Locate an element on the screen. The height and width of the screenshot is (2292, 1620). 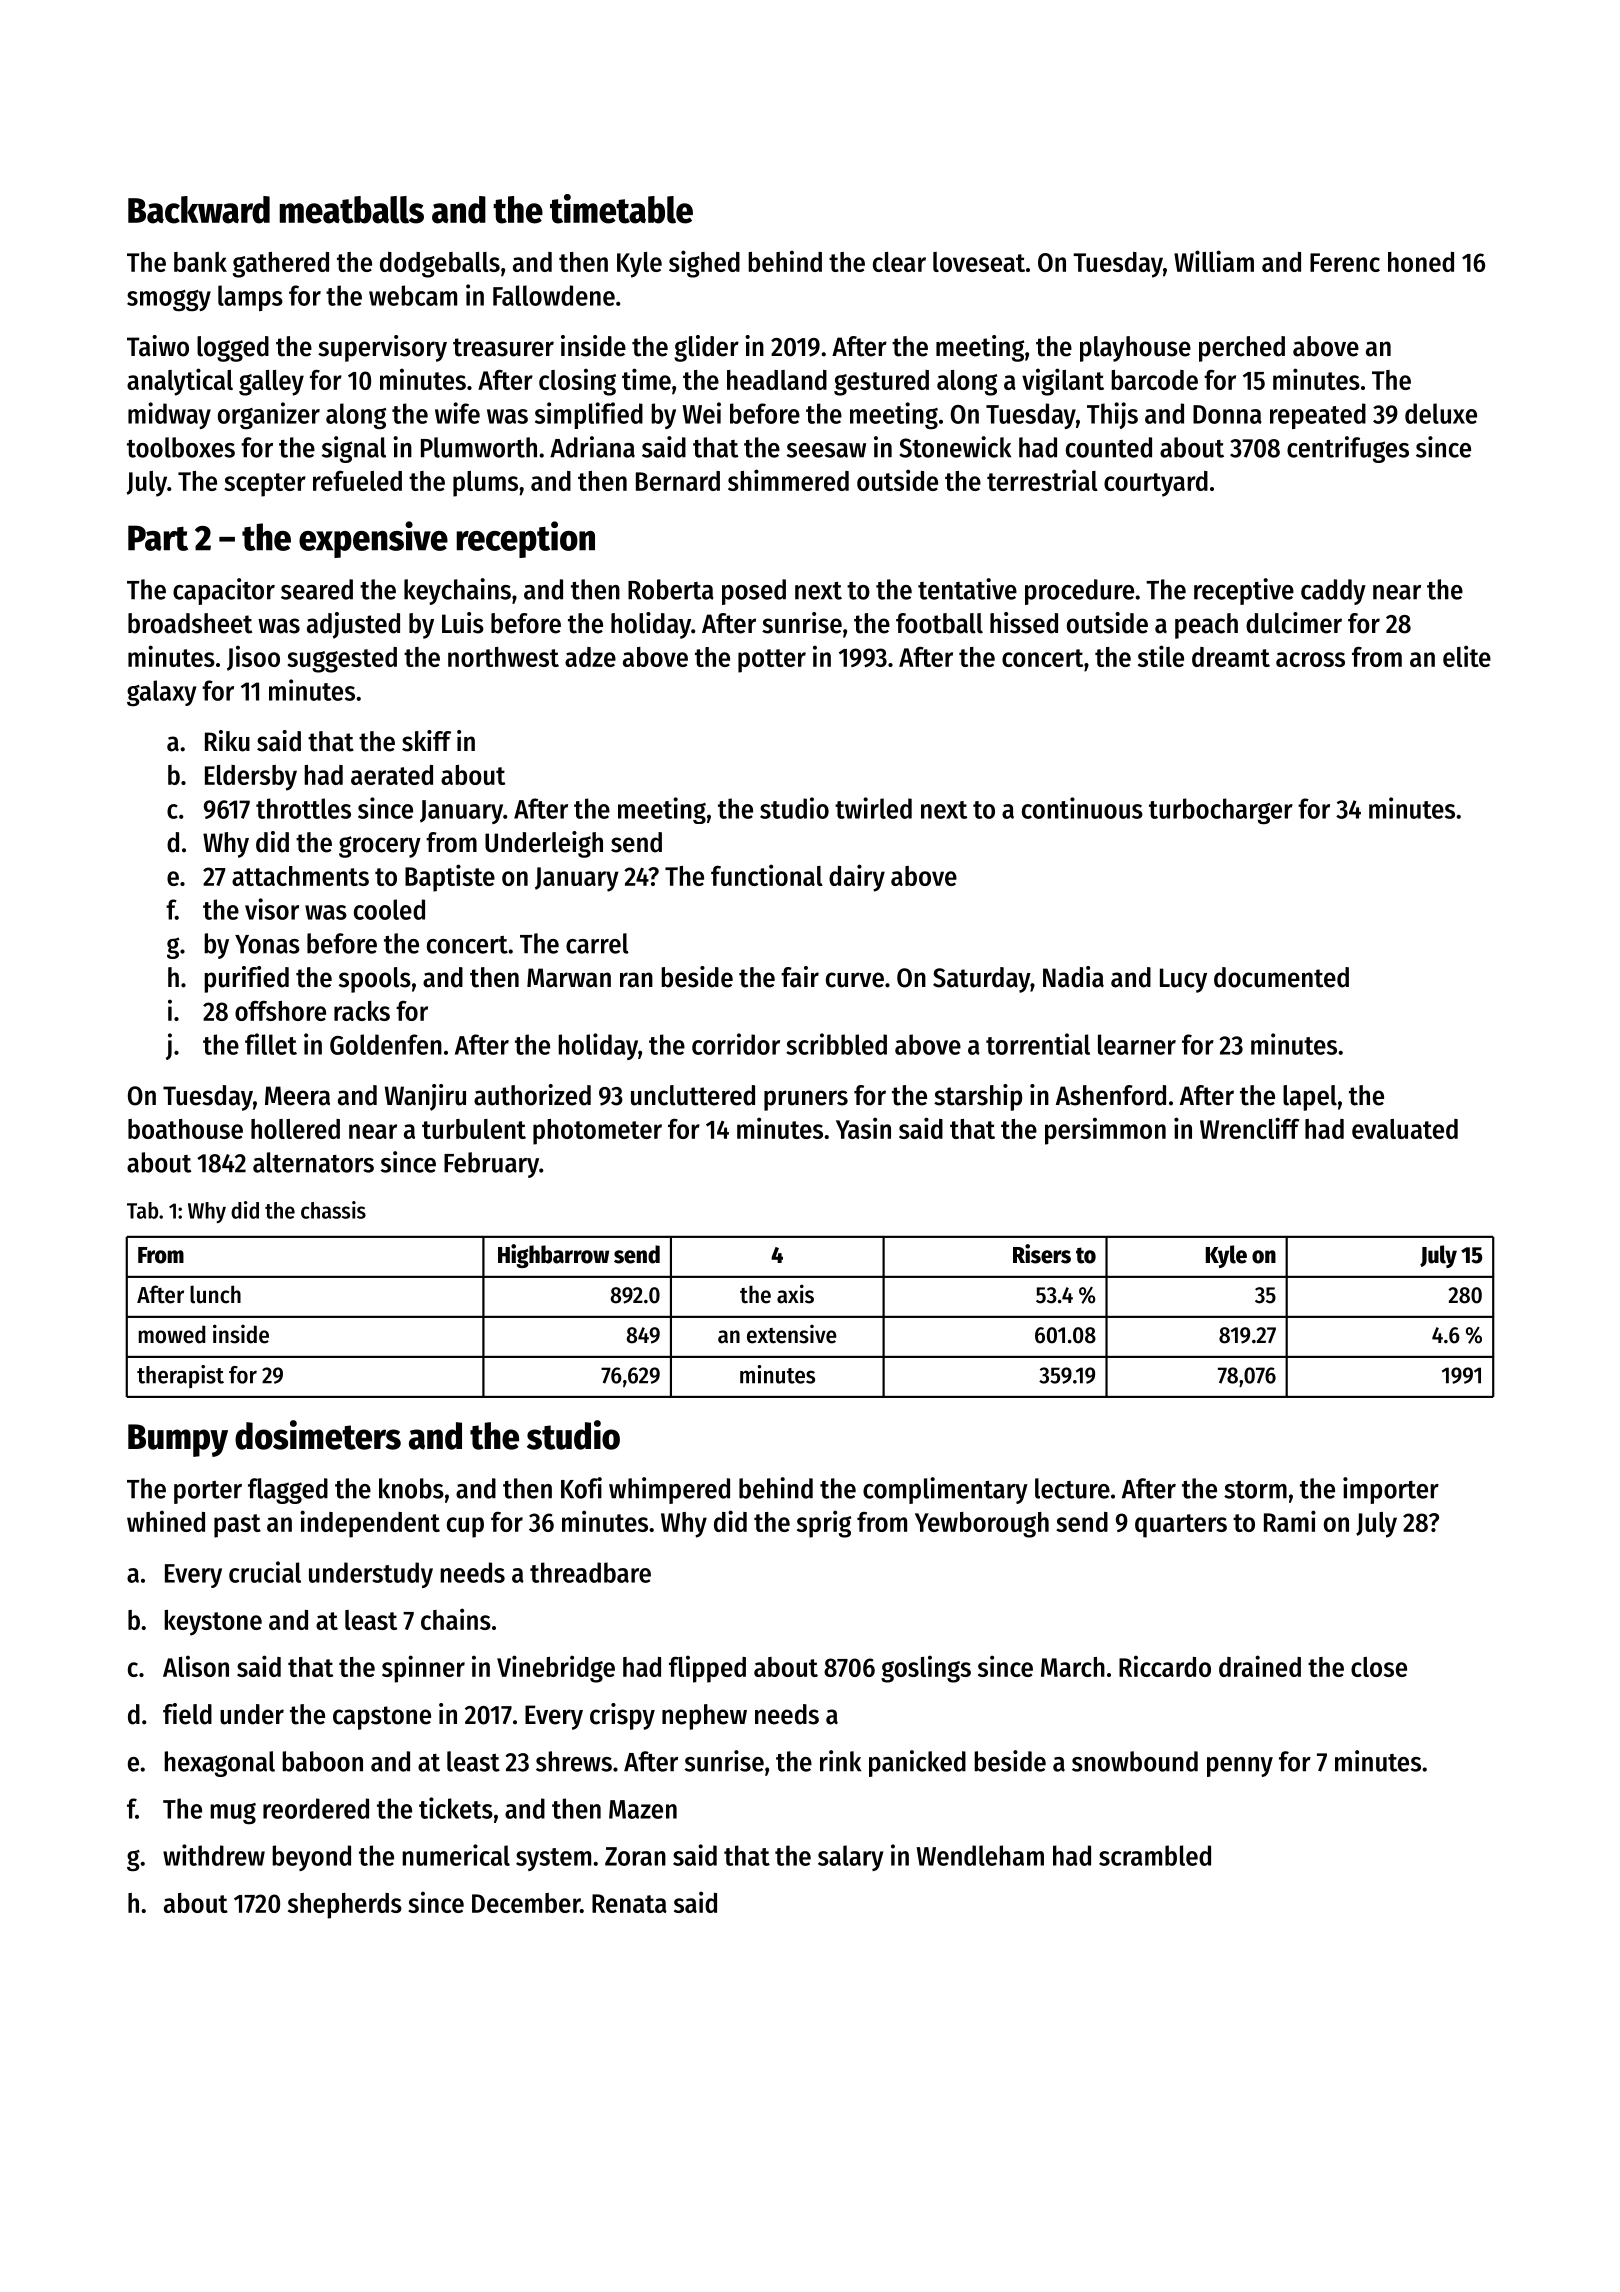
Part is located at coordinates (158, 538).
